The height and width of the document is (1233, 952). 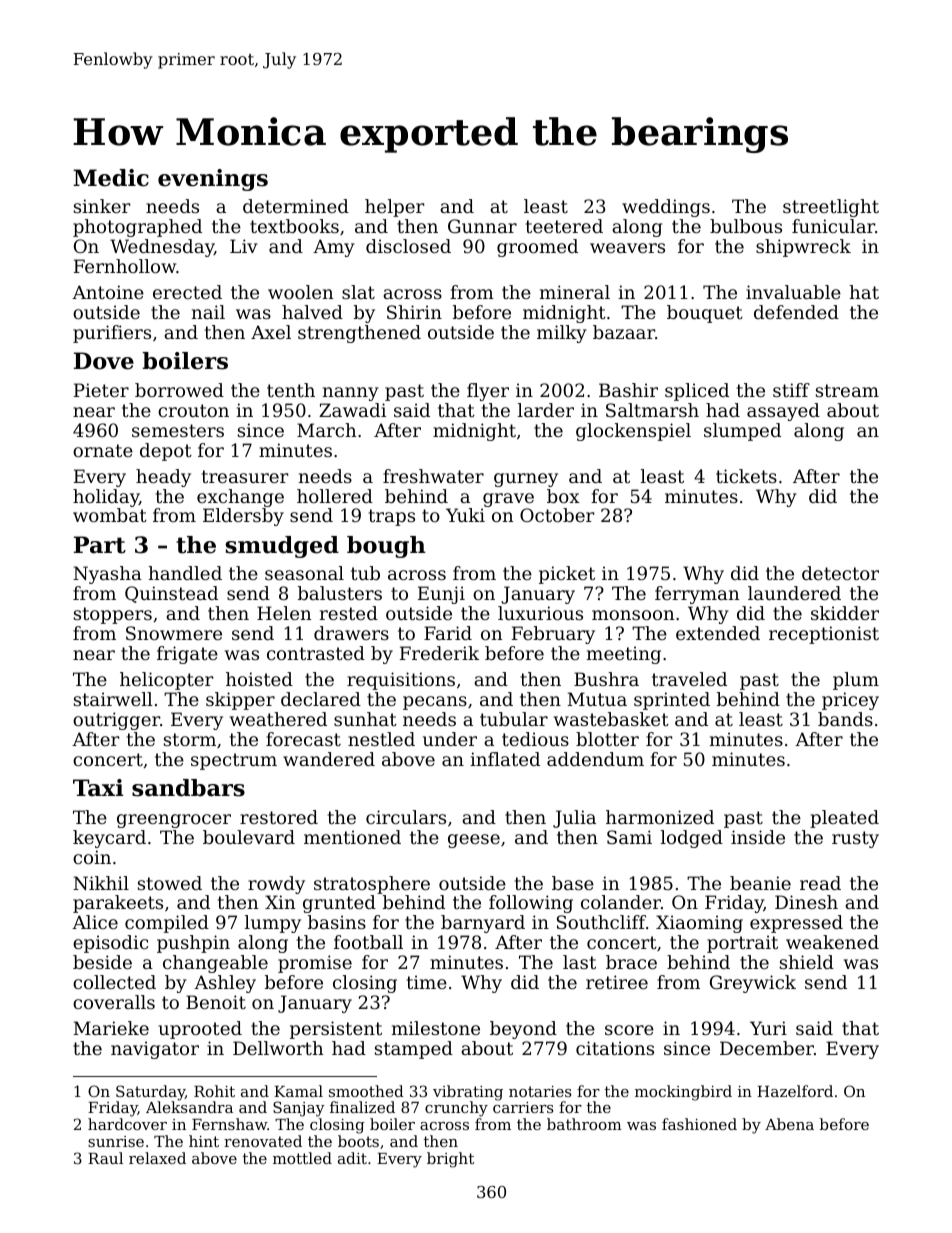 What do you see at coordinates (789, 1124) in the document?
I see `Abena` at bounding box center [789, 1124].
